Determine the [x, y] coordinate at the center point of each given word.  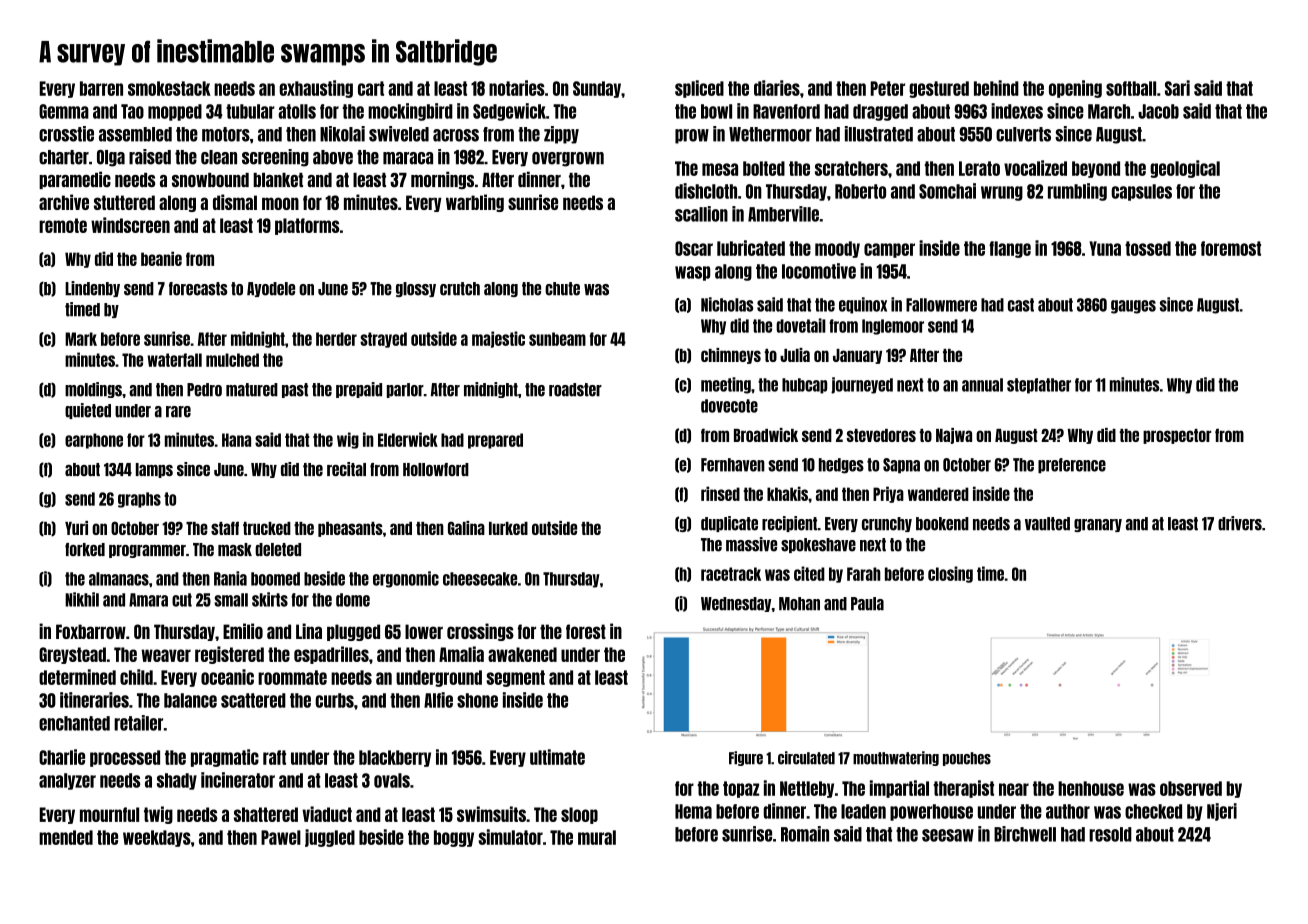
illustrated [879, 134]
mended [66, 837]
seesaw [948, 835]
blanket [278, 180]
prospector [1177, 436]
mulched [232, 360]
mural [597, 837]
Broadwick [766, 435]
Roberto [860, 191]
